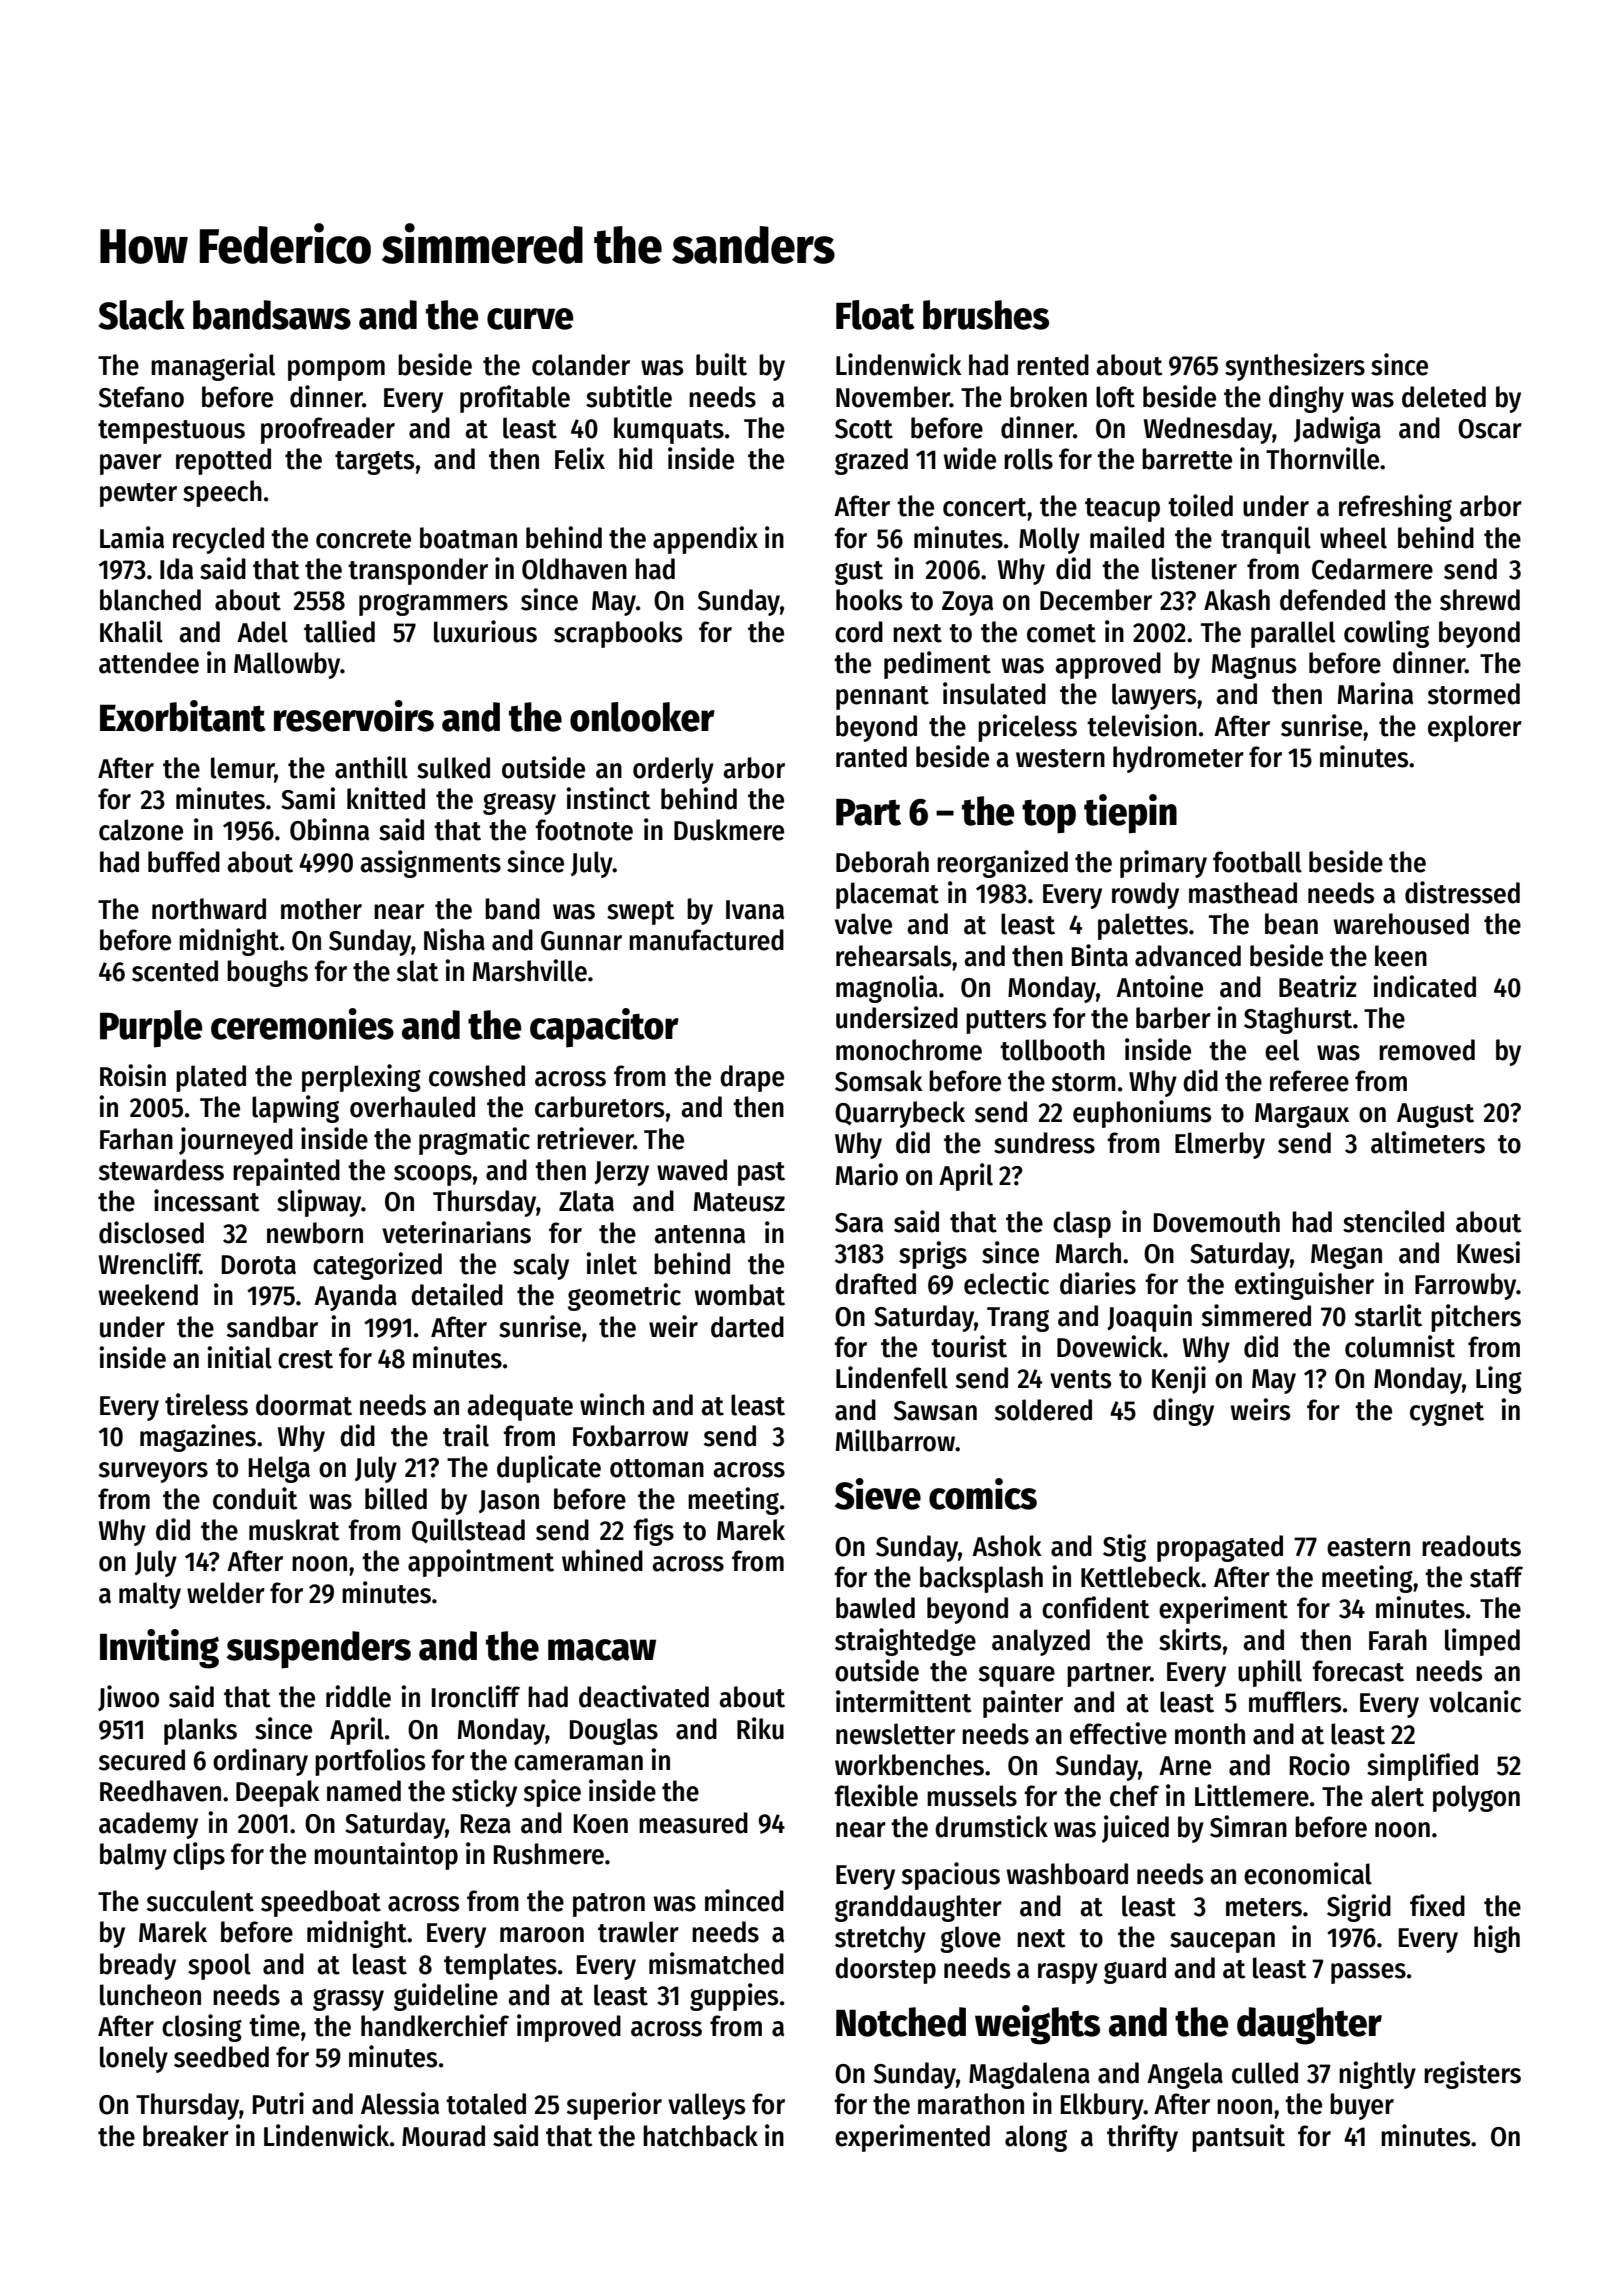  I want to click on economical, so click(1308, 1873).
